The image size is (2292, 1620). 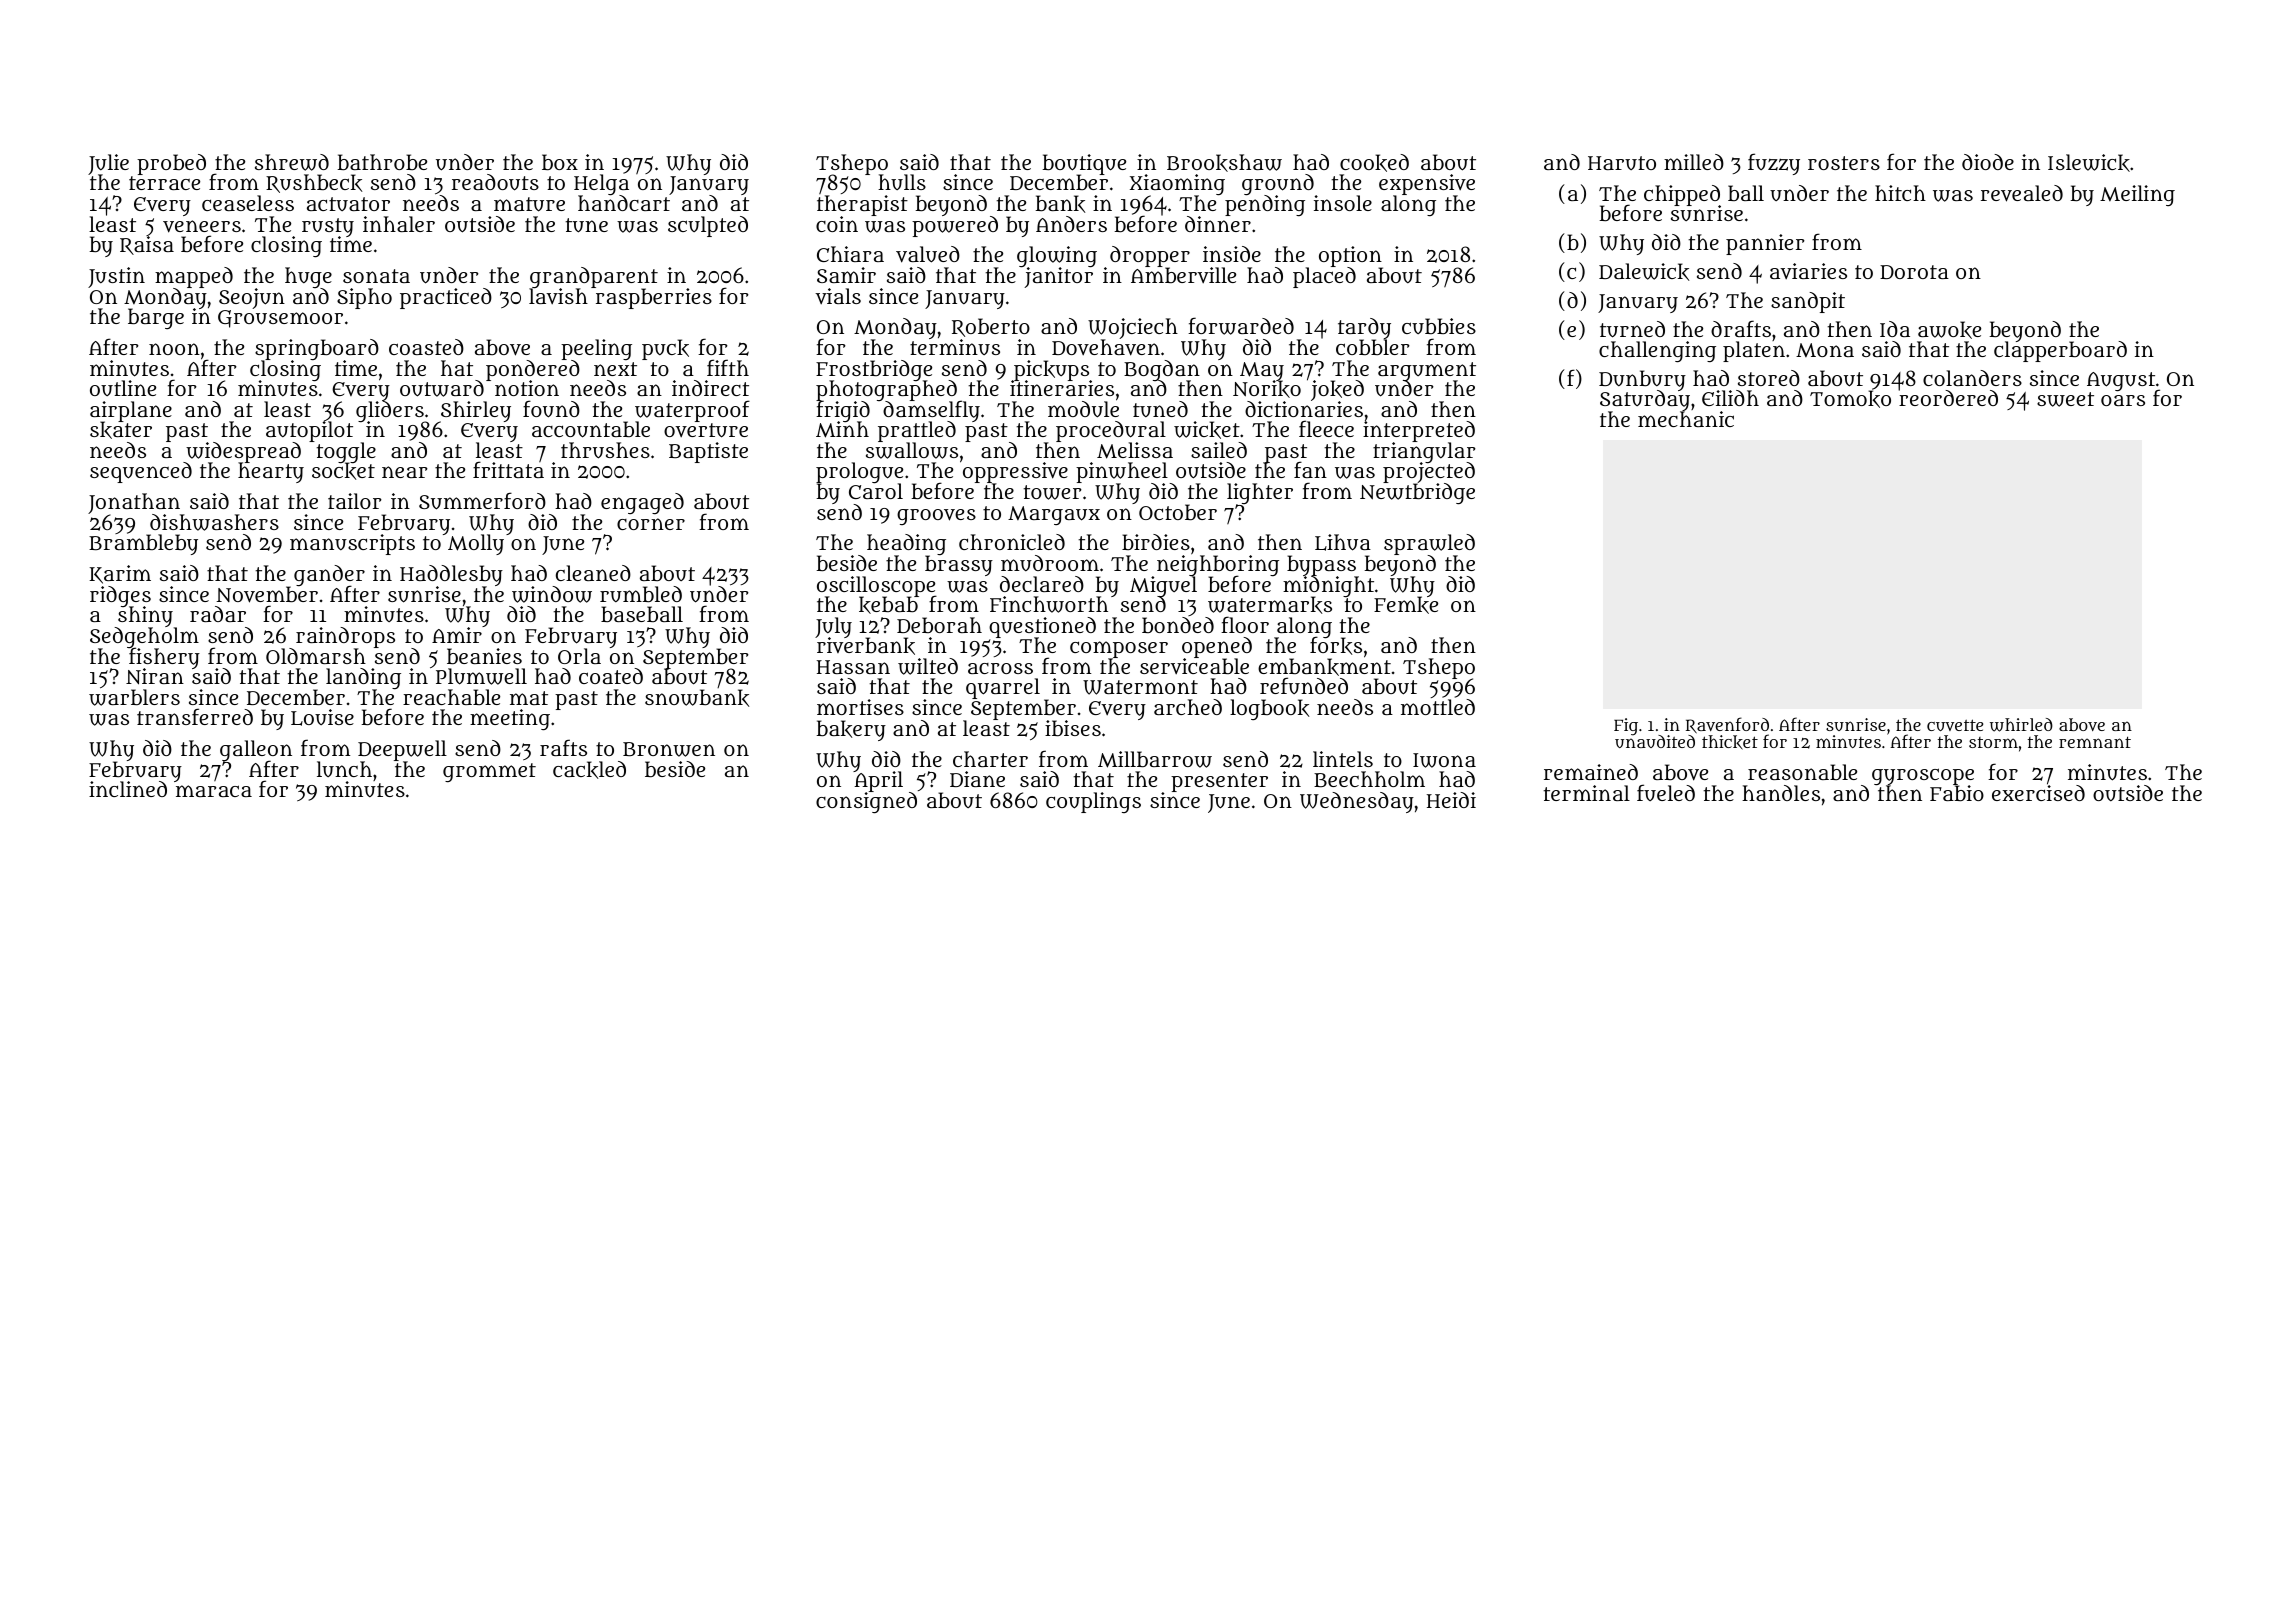 I want to click on Haruto, so click(x=1622, y=163).
